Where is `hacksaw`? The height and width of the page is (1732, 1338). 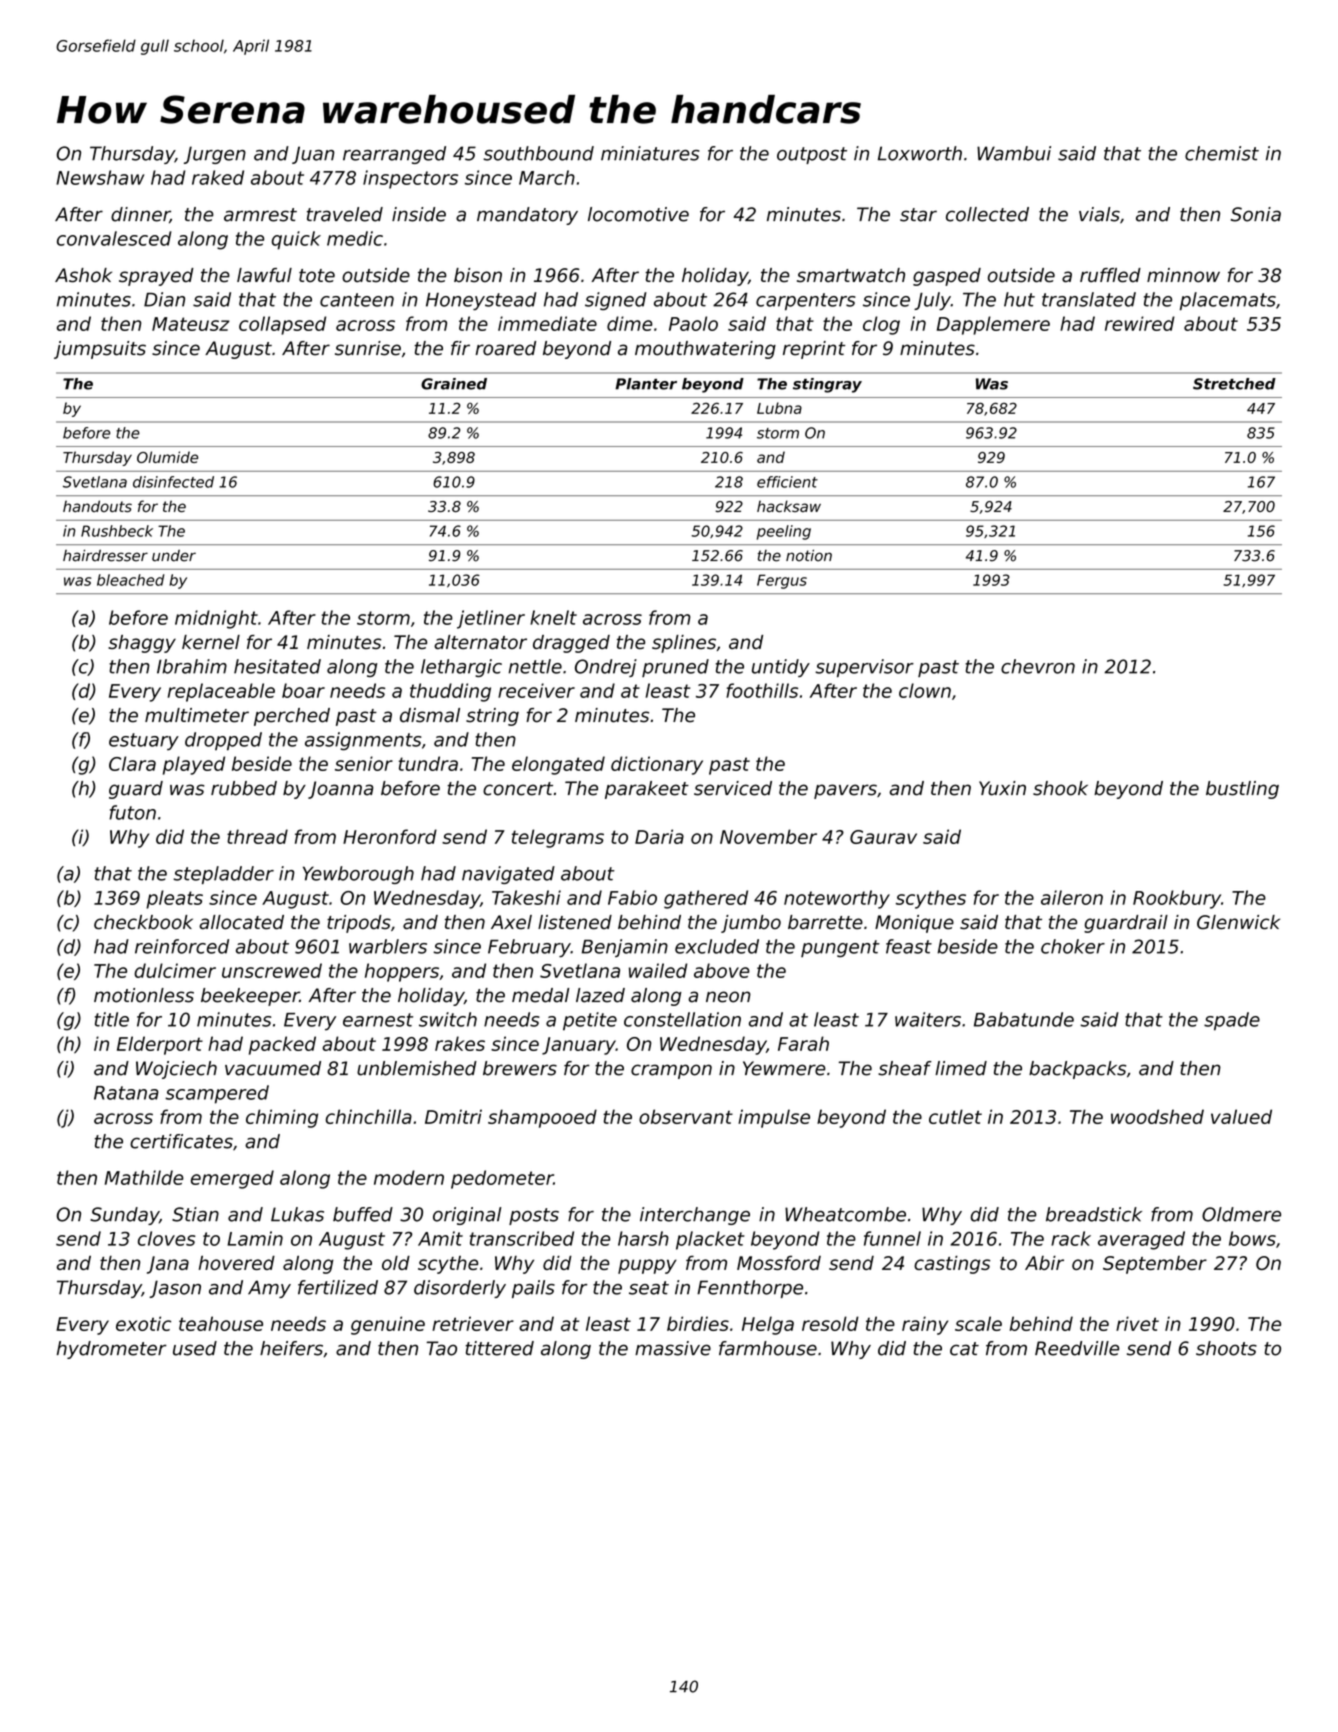 hacksaw is located at coordinates (789, 506).
